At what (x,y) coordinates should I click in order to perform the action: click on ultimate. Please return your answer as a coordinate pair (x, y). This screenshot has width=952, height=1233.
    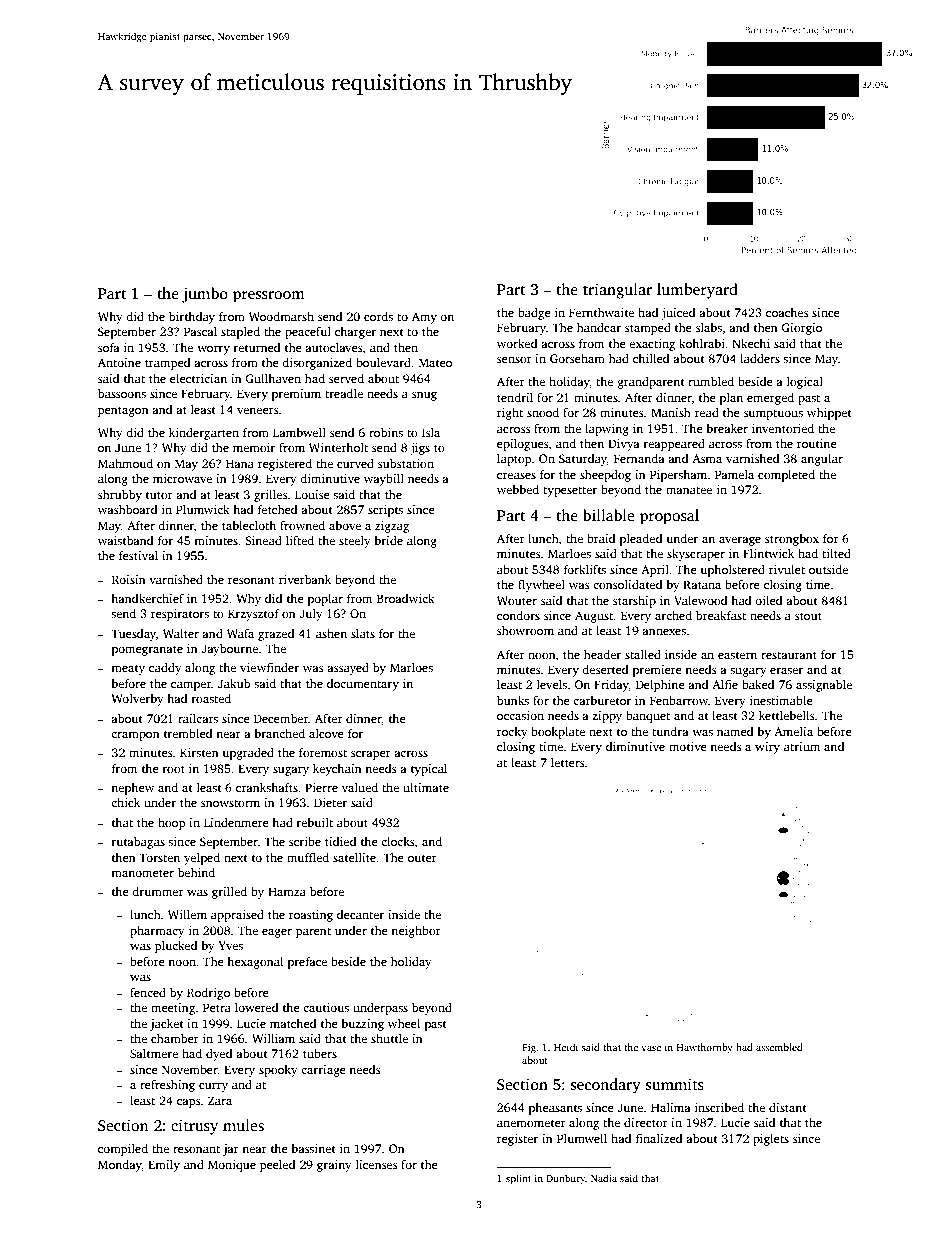
    Looking at the image, I should click on (426, 787).
